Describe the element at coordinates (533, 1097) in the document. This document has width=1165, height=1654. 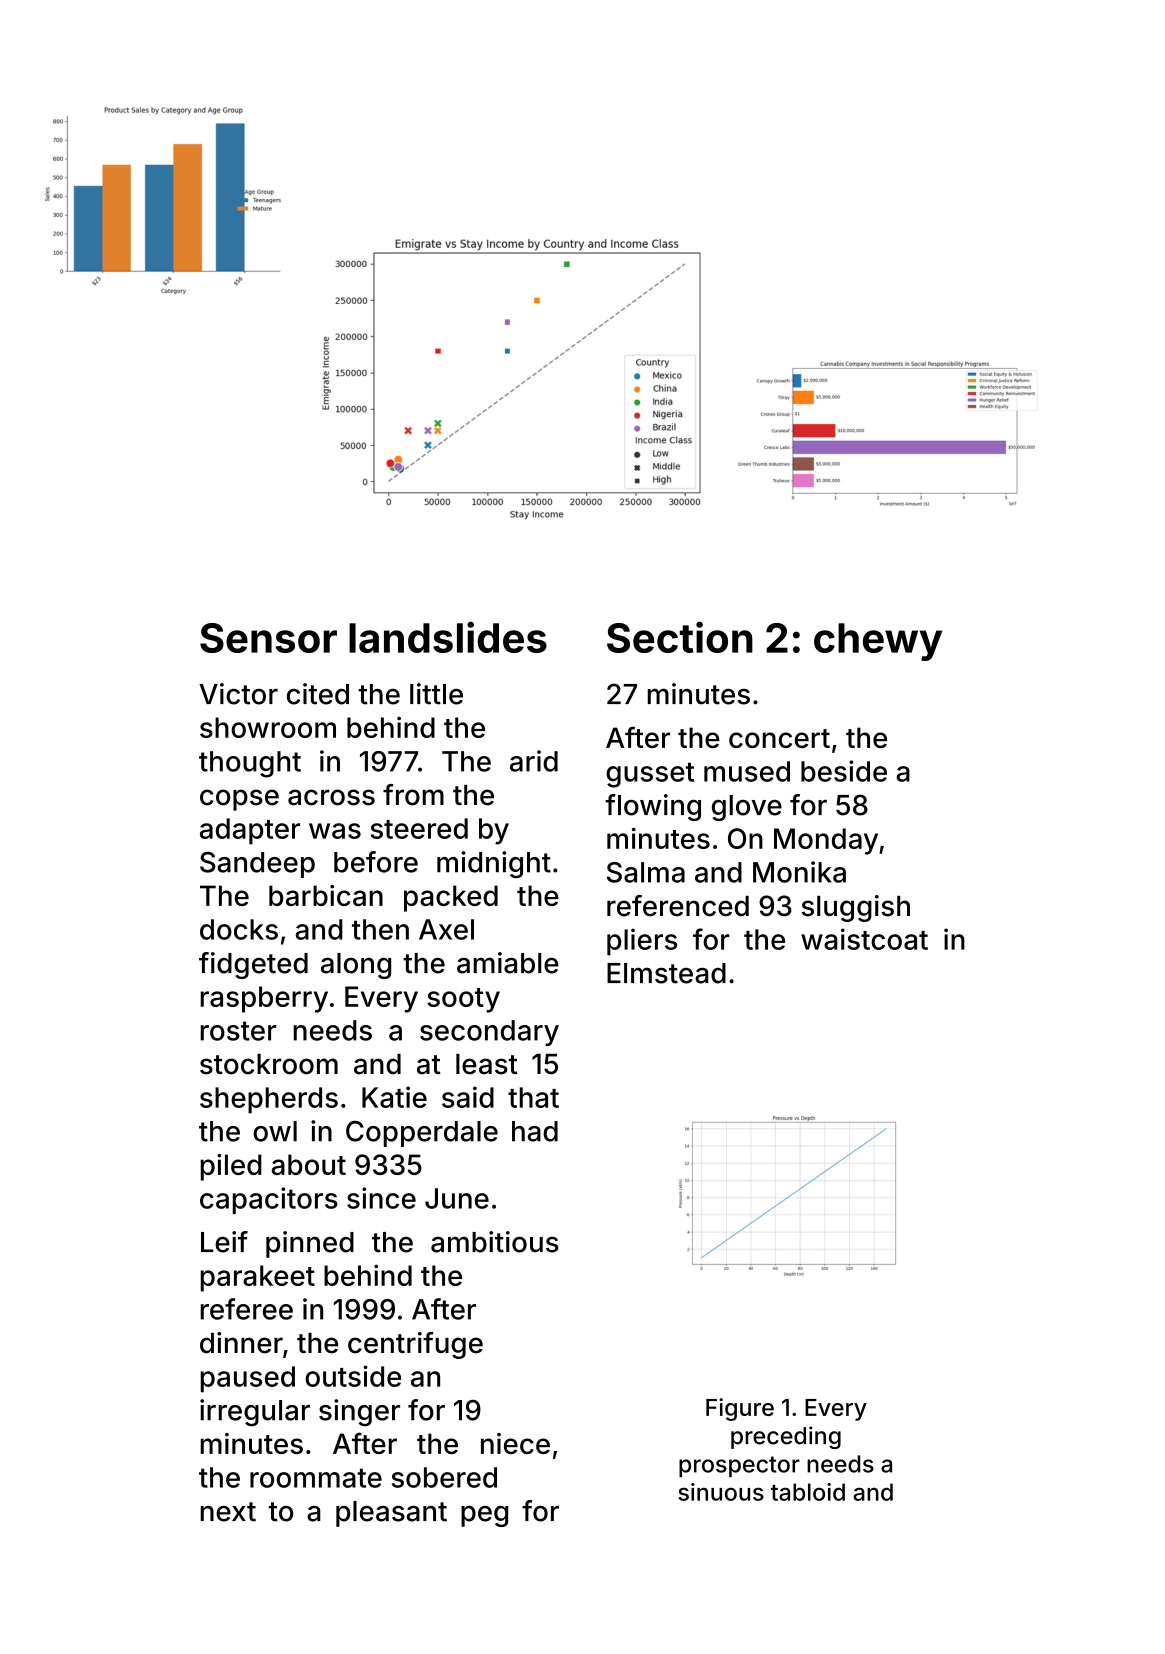
I see `that` at that location.
